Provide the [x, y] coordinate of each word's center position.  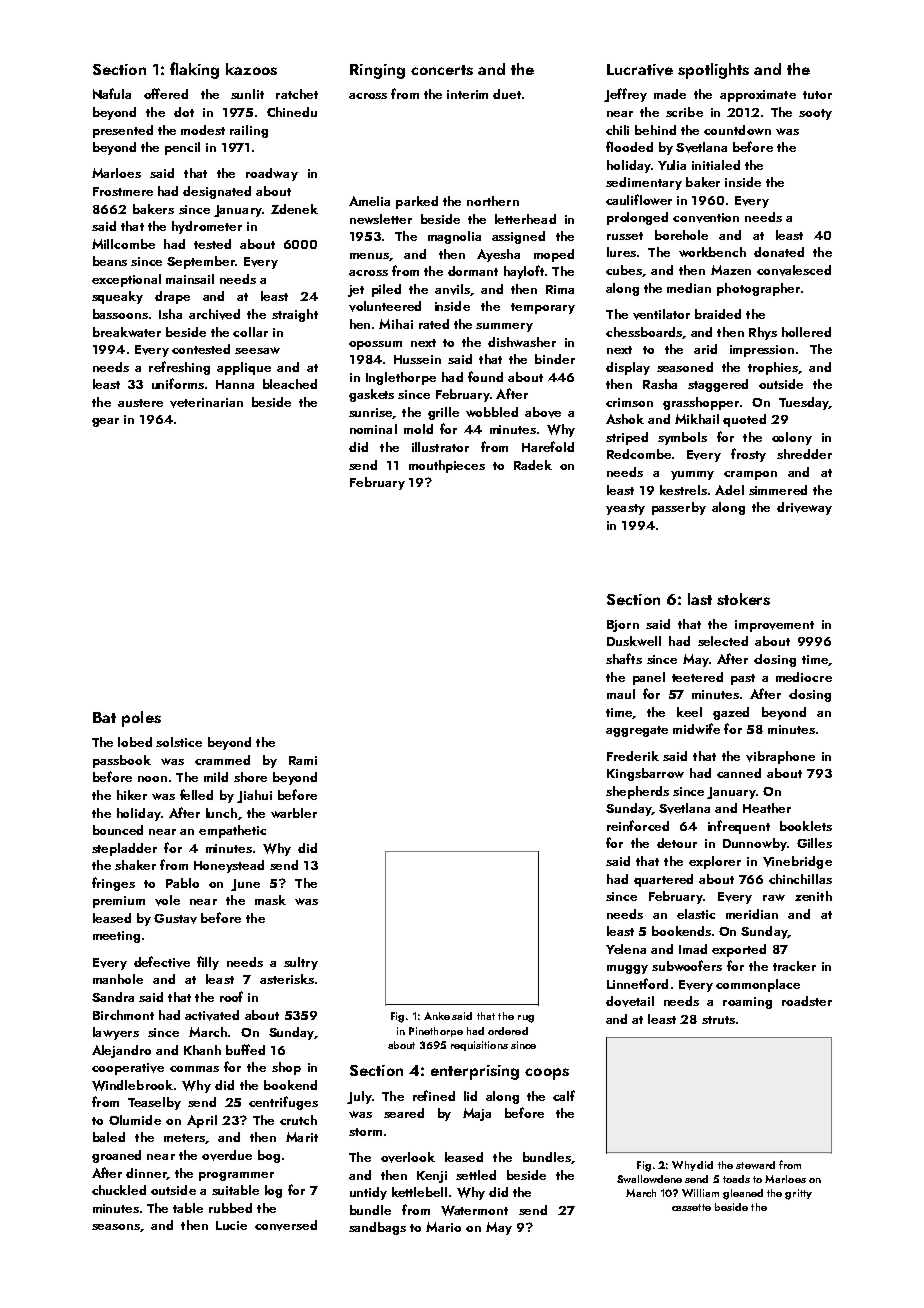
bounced [118, 830]
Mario [443, 1227]
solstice [179, 742]
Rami [303, 760]
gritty [798, 1194]
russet [625, 236]
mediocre [804, 677]
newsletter [381, 219]
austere [140, 403]
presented [123, 131]
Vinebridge [797, 862]
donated [779, 252]
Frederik [633, 756]
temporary [543, 308]
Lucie [231, 1225]
